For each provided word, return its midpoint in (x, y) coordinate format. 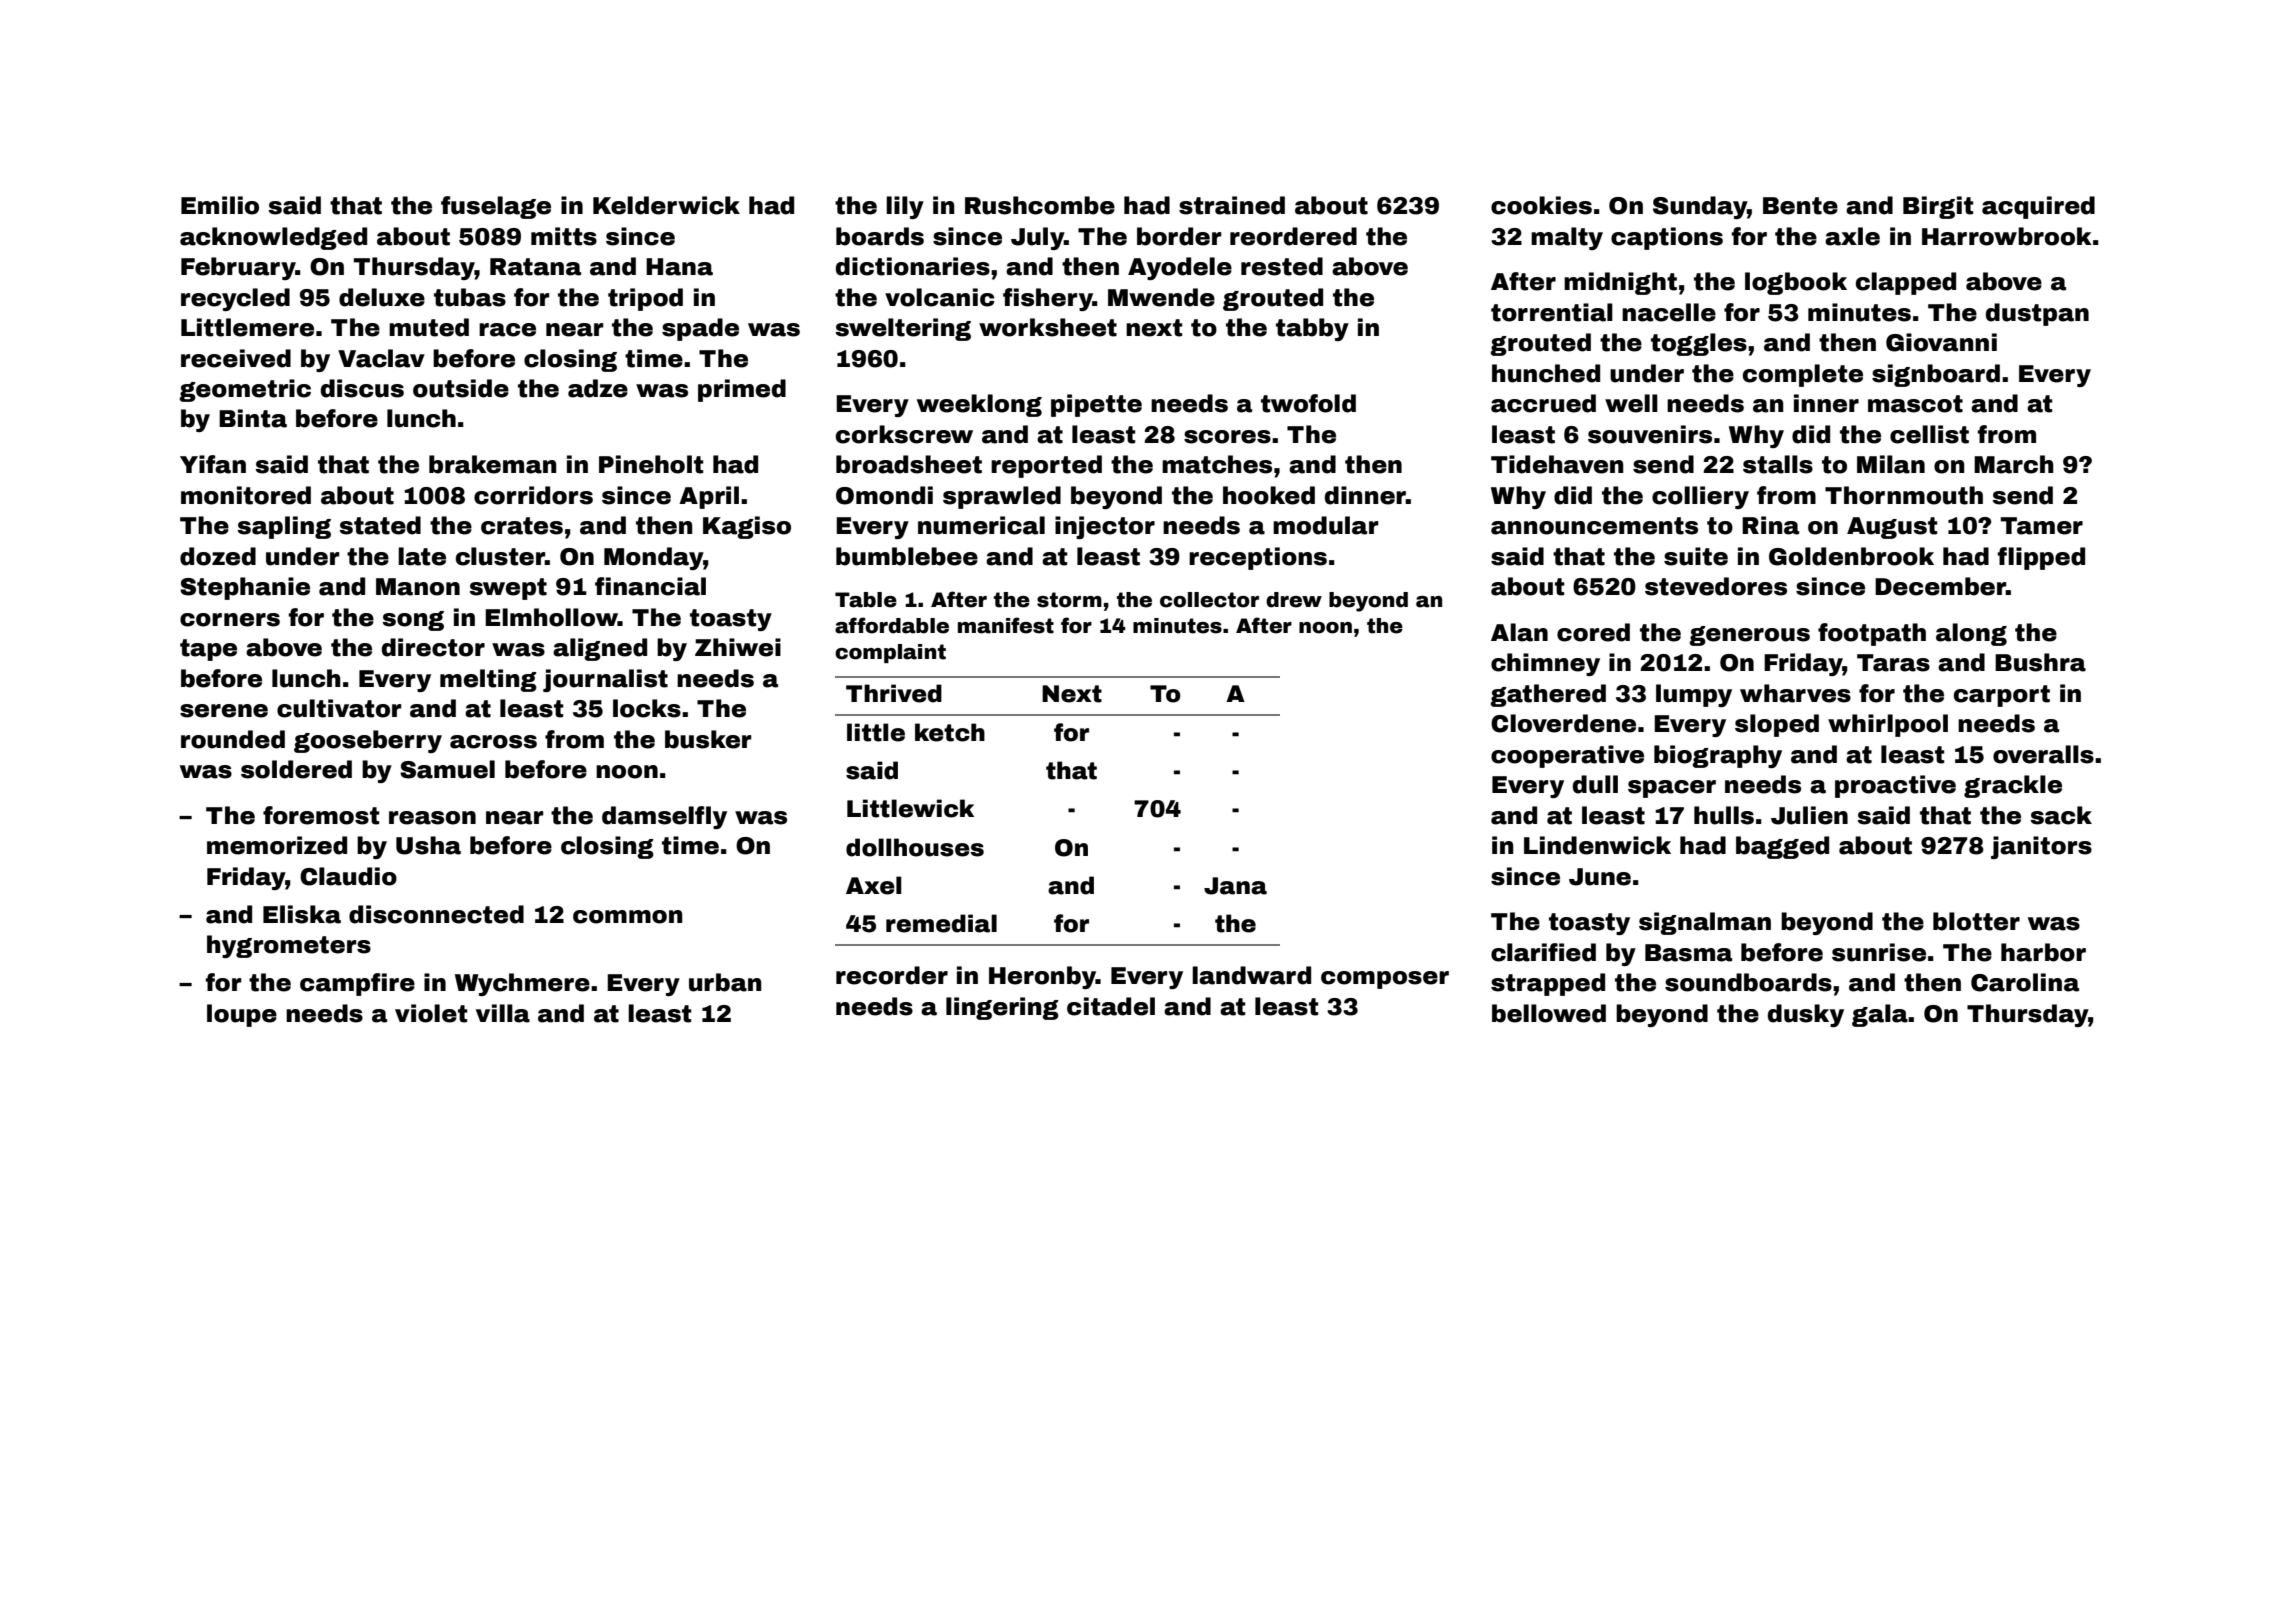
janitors (2041, 847)
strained (1232, 205)
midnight (1620, 283)
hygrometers (289, 946)
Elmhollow (551, 617)
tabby (1312, 329)
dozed (218, 556)
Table (866, 600)
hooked (1269, 495)
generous (1749, 636)
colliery (1700, 497)
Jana (1235, 886)
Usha (428, 845)
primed (742, 390)
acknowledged (273, 238)
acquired (2038, 207)
